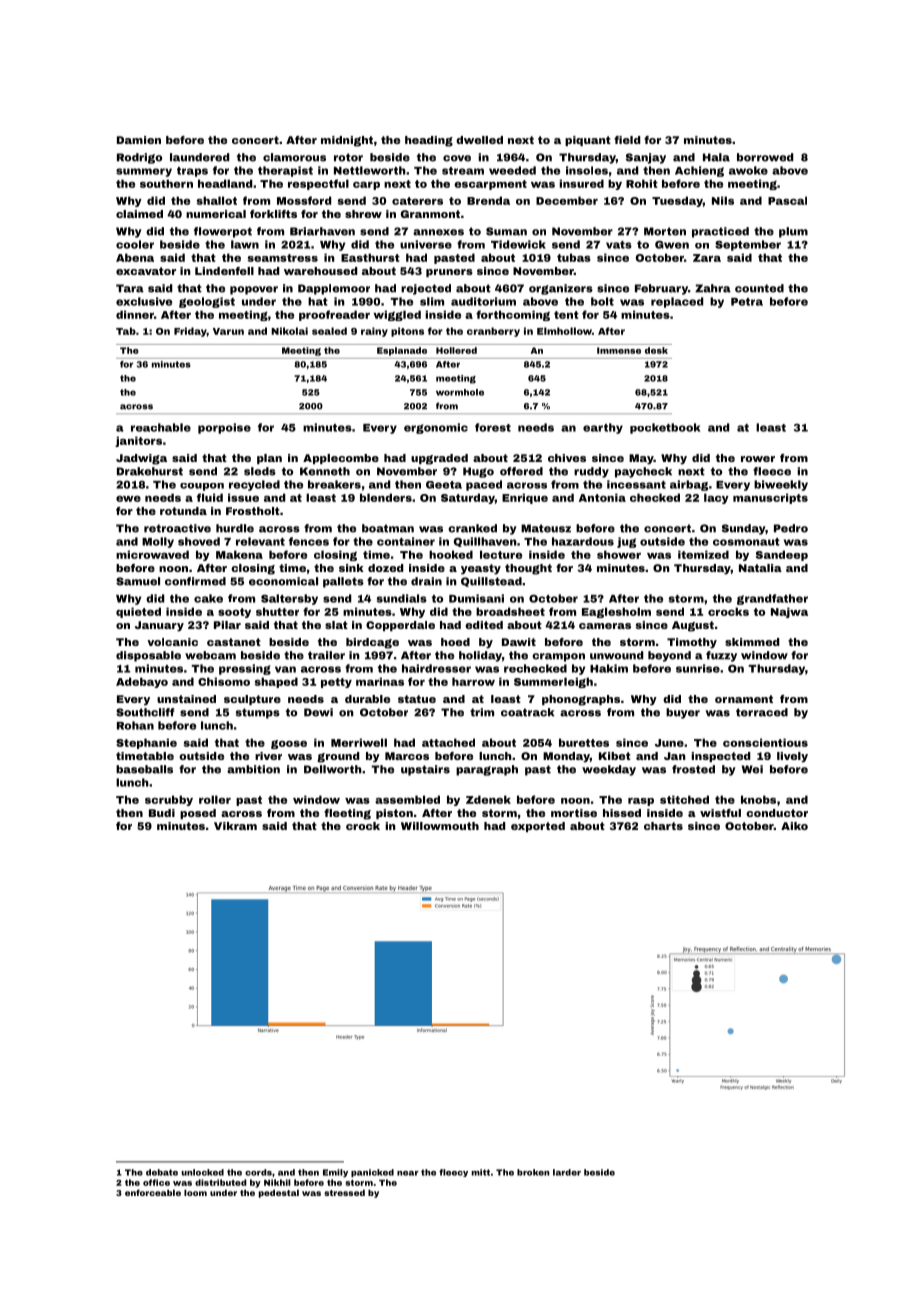 This image has height=1314, width=924. What do you see at coordinates (479, 140) in the image?
I see `dwelled` at bounding box center [479, 140].
